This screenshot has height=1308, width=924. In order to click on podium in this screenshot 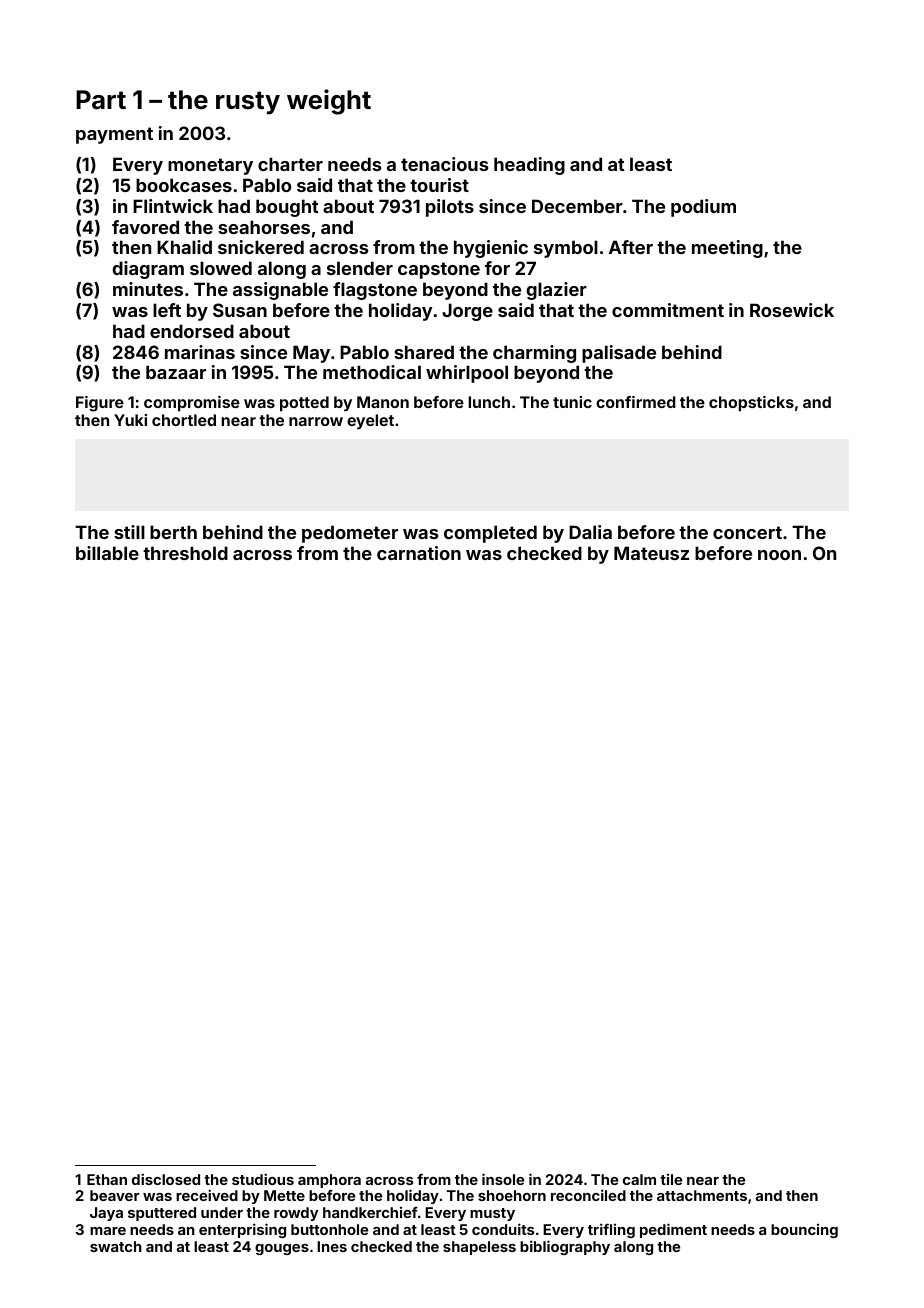, I will do `click(703, 208)`.
